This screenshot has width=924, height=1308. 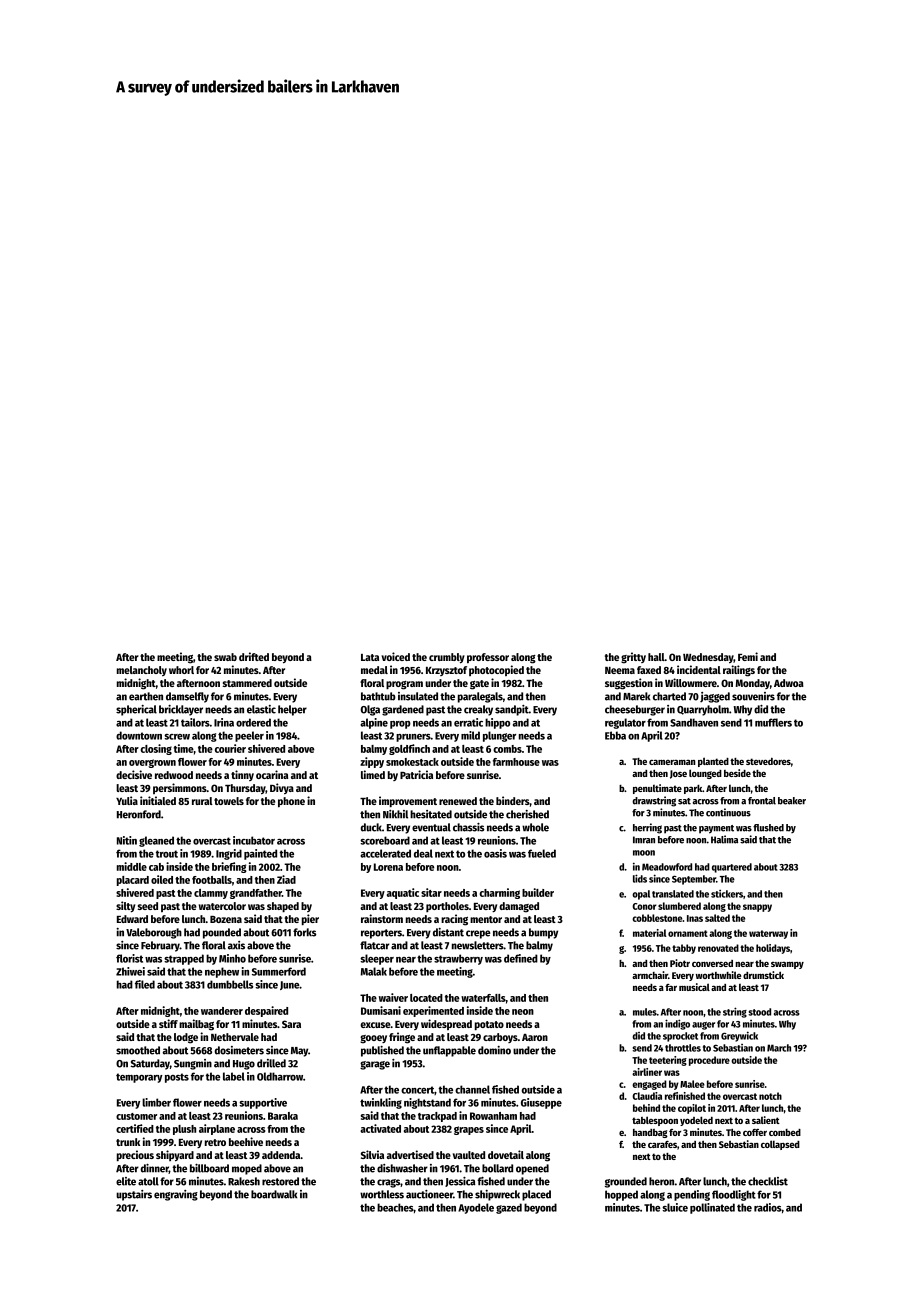 What do you see at coordinates (789, 683) in the screenshot?
I see `Adwoa` at bounding box center [789, 683].
